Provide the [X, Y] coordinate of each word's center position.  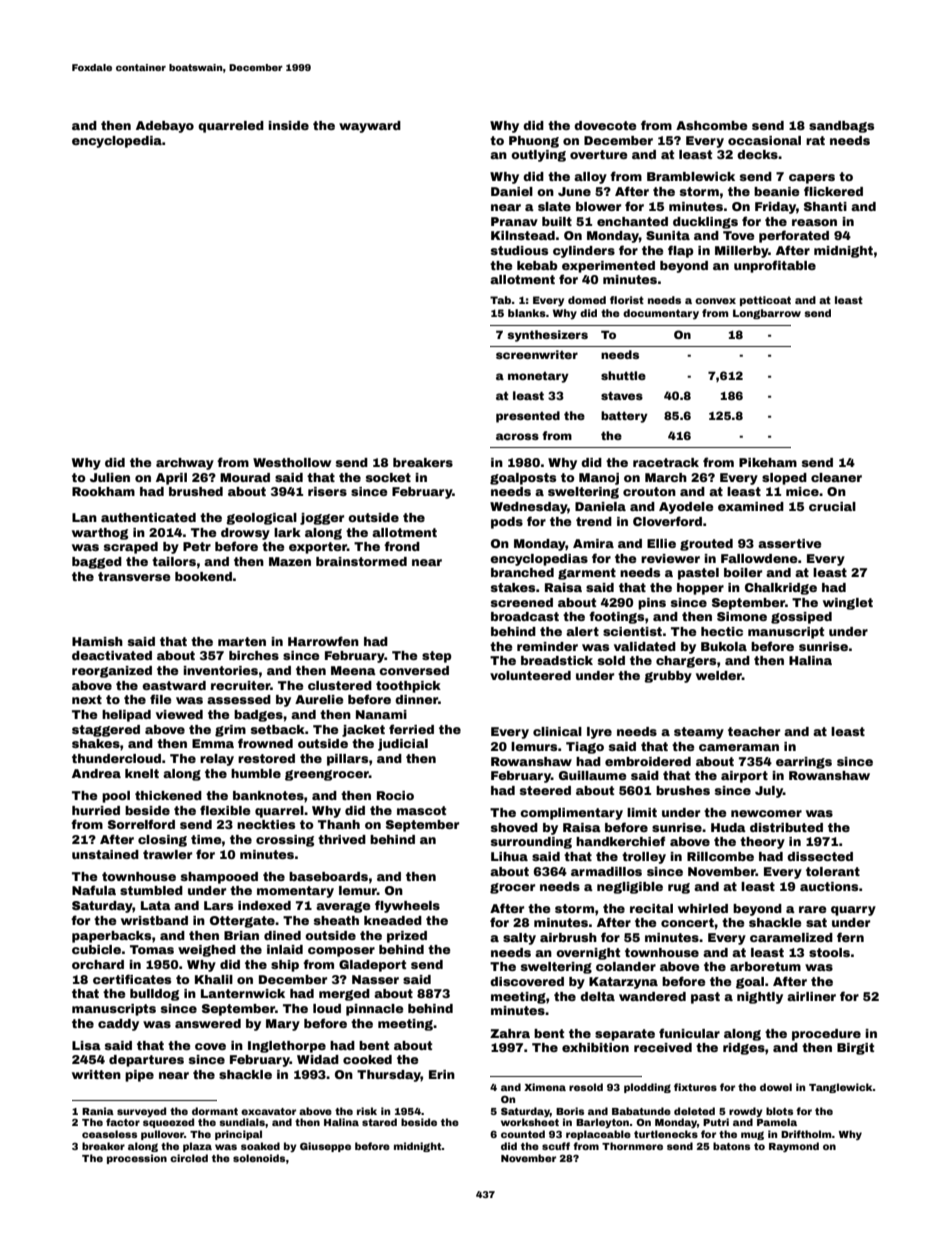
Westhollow [292, 462]
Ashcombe [712, 125]
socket [388, 477]
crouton [649, 491]
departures [146, 1061]
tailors [174, 561]
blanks [527, 313]
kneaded [393, 920]
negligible [630, 888]
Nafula [94, 890]
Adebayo [165, 127]
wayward [370, 127]
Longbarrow [767, 314]
